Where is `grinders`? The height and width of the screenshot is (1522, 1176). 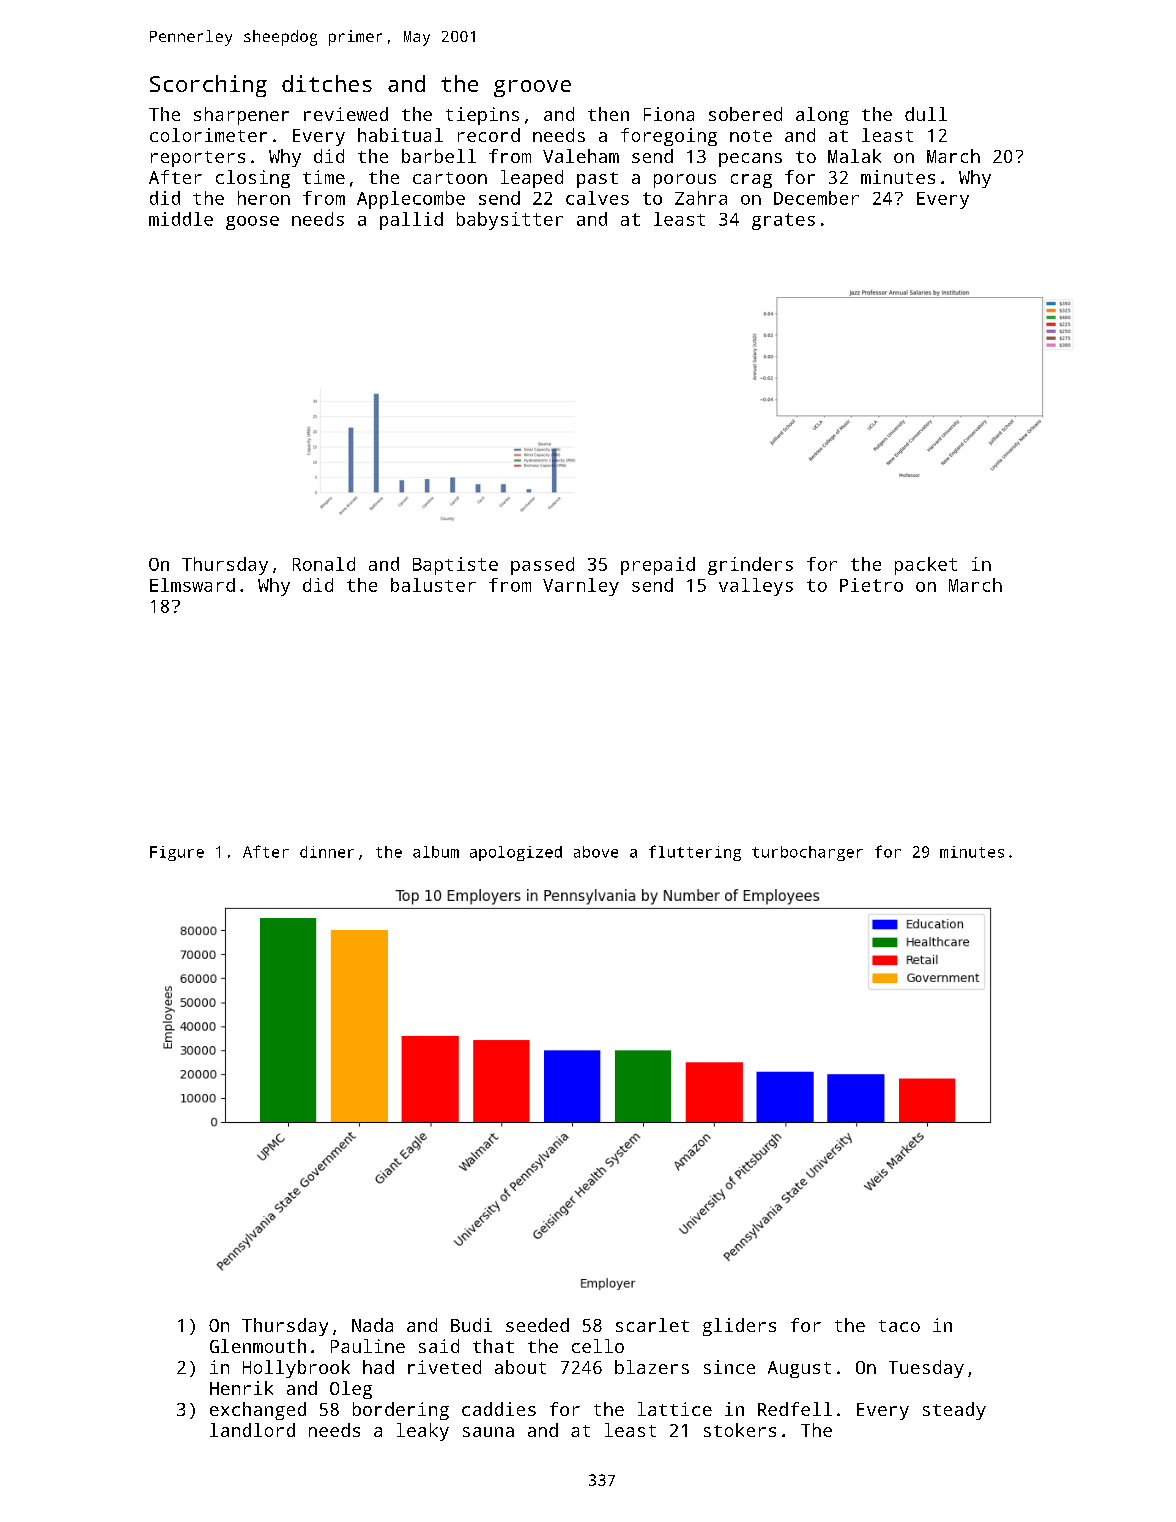
grinders is located at coordinates (750, 566).
